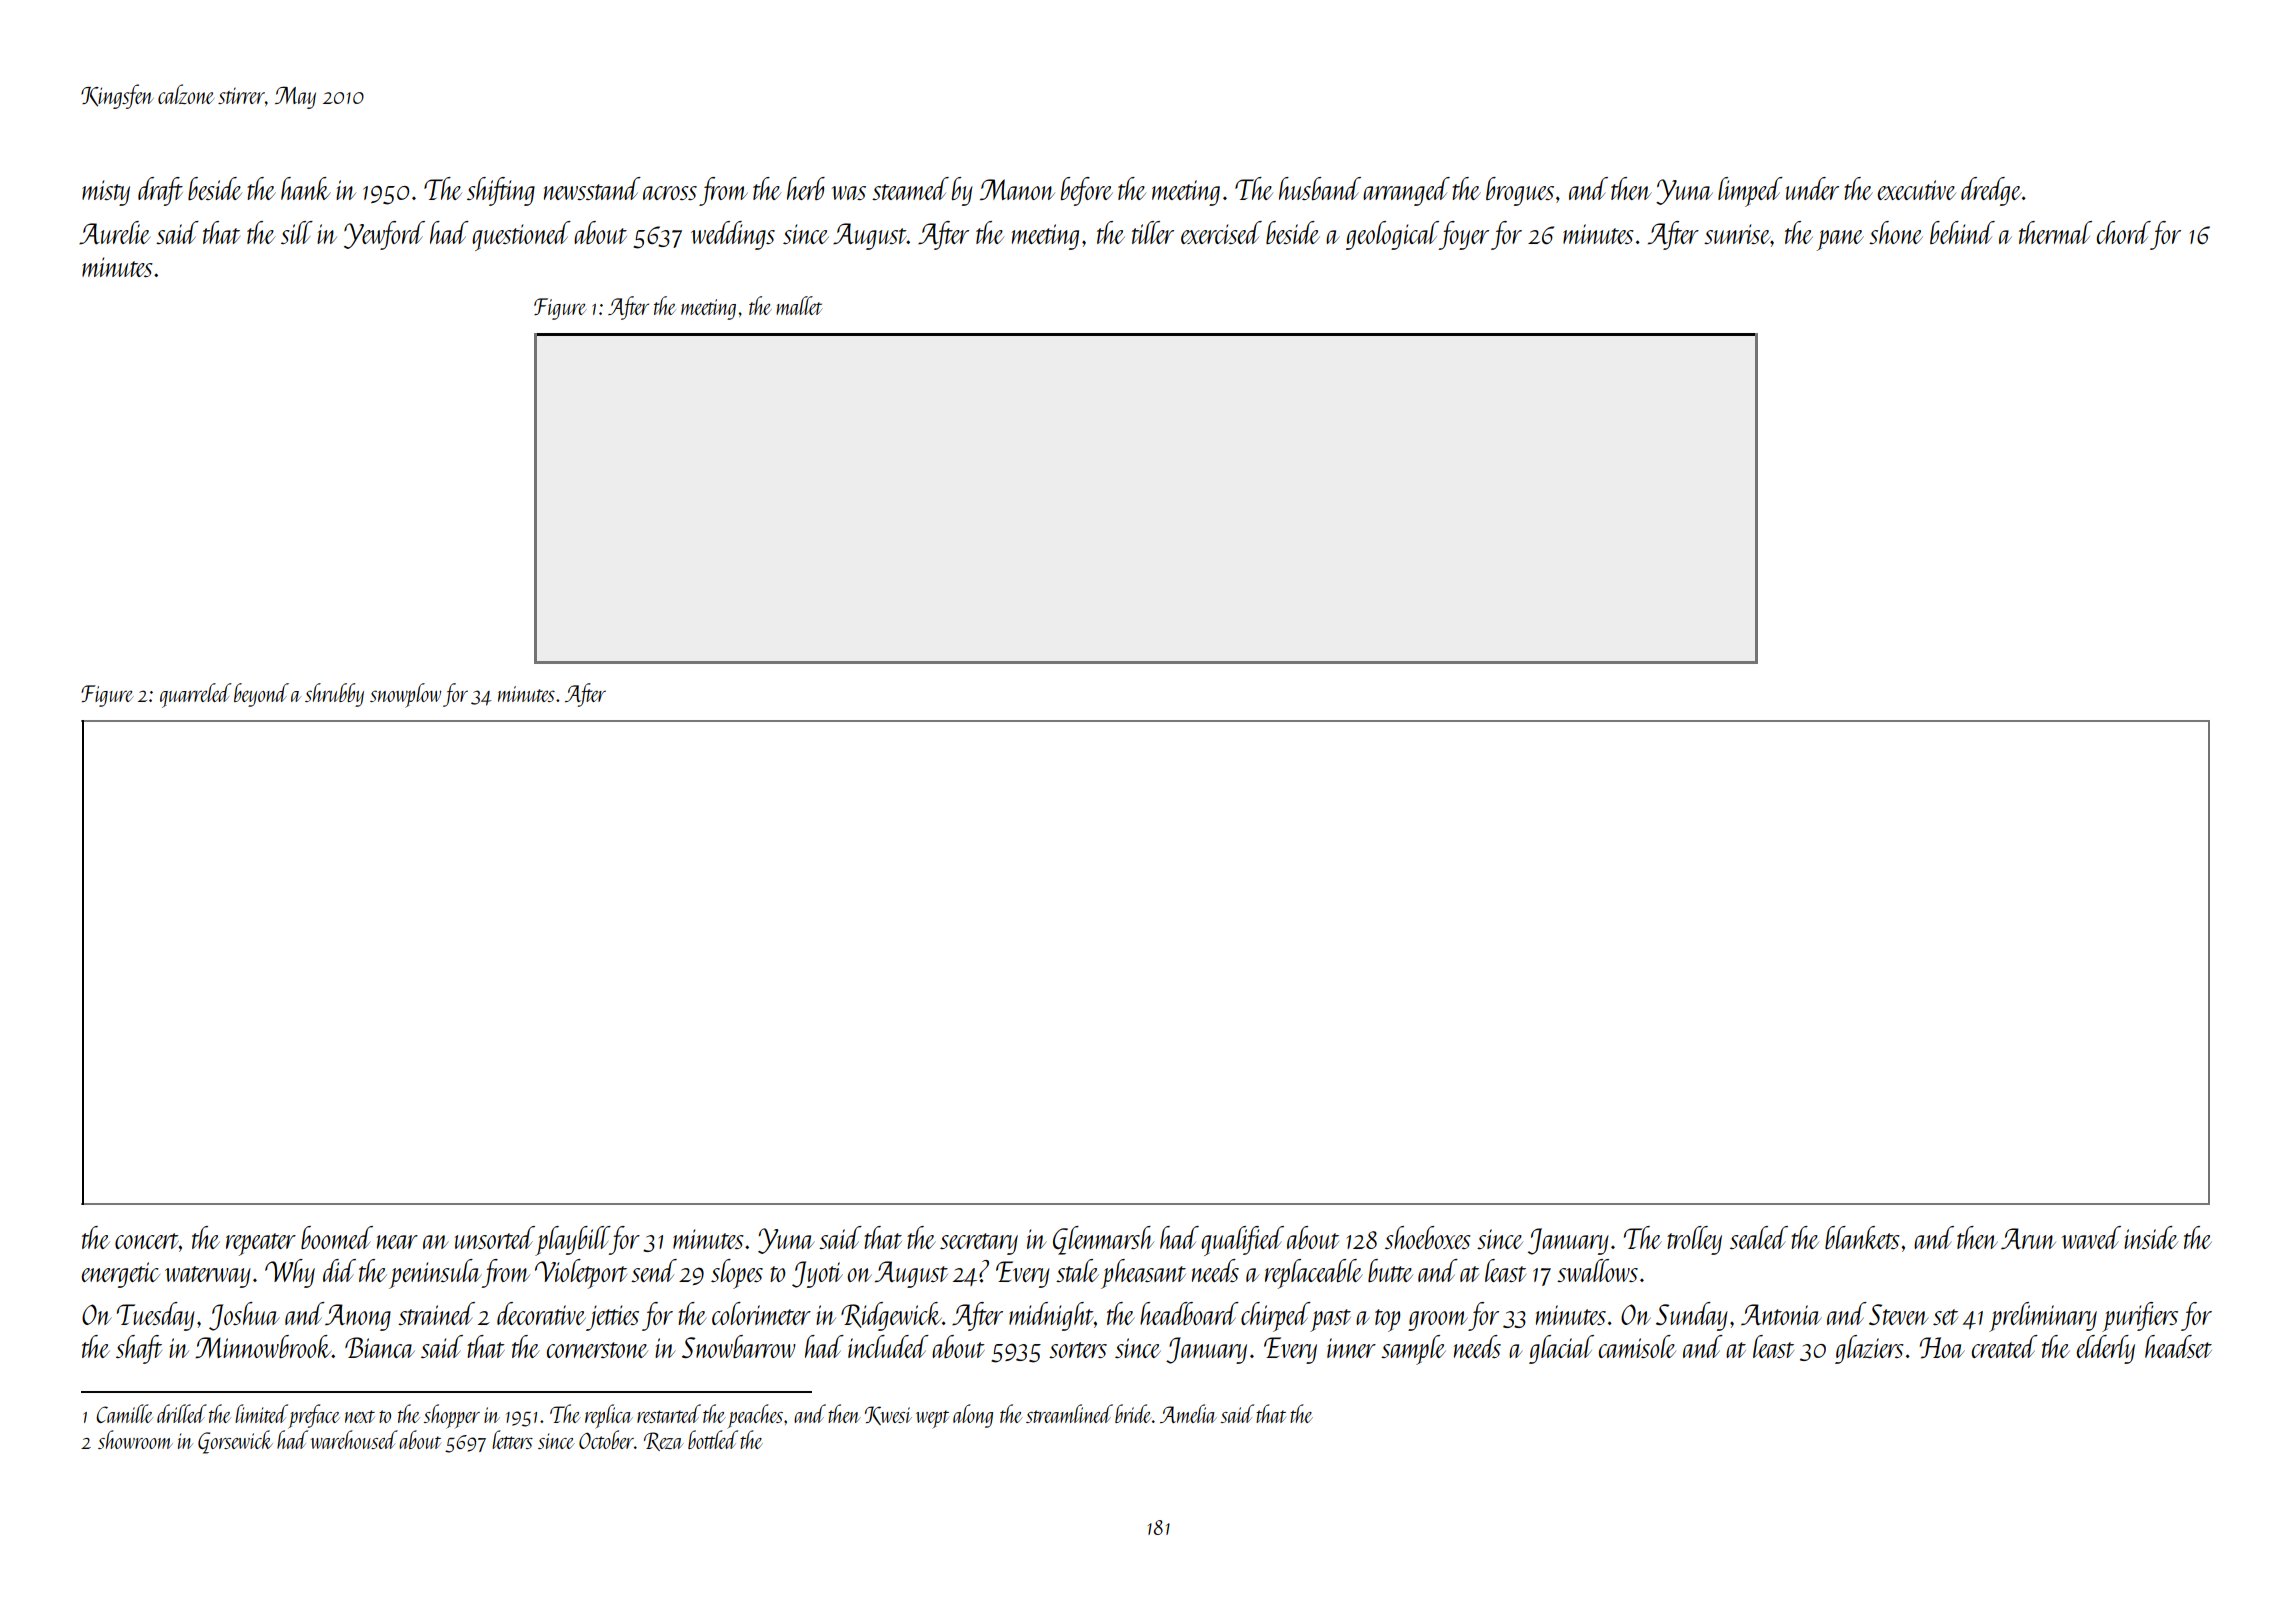  I want to click on inside, so click(2151, 1237).
